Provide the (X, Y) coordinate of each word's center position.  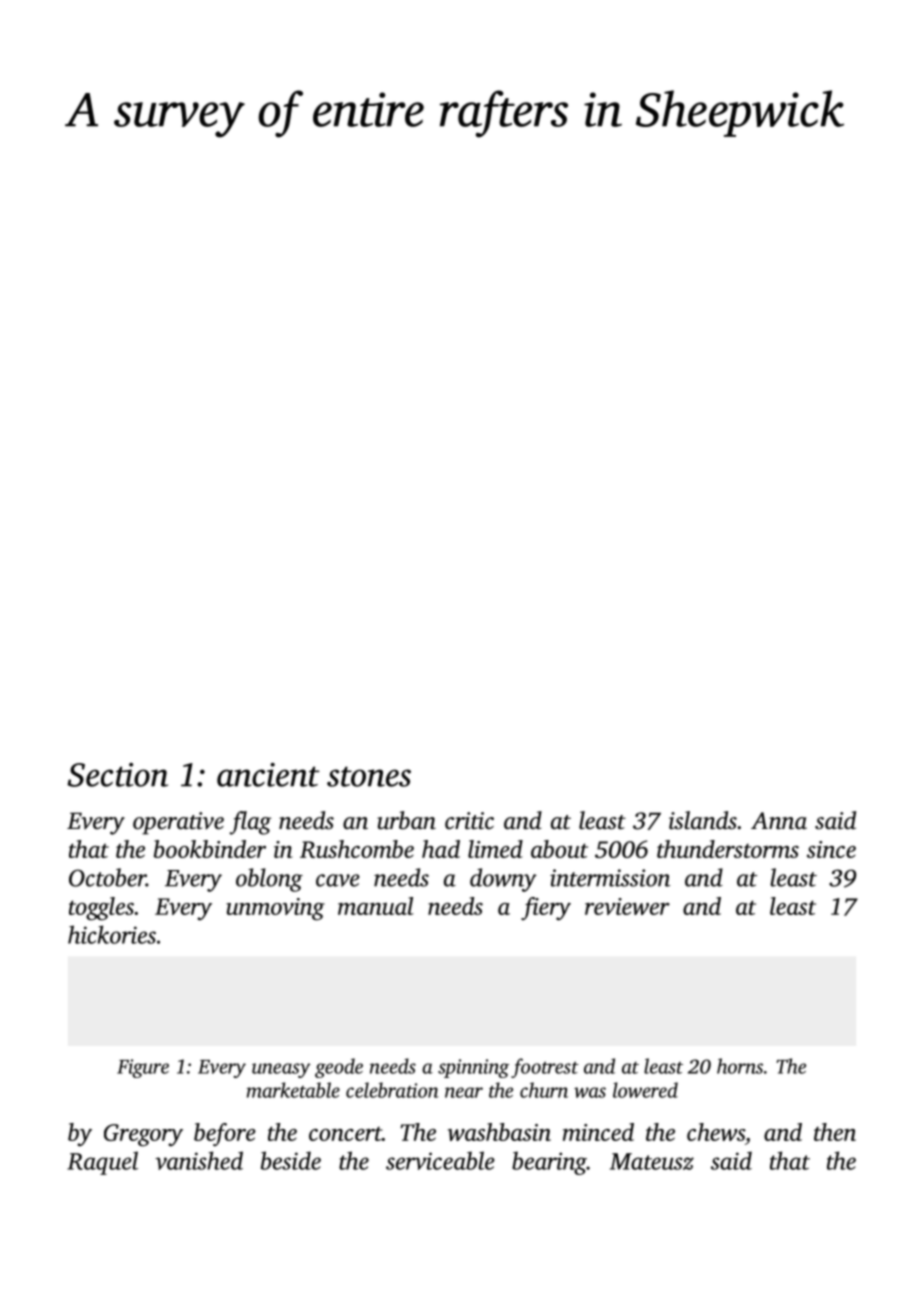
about (559, 849)
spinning (473, 1068)
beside (291, 1160)
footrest (545, 1068)
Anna (779, 821)
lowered (645, 1090)
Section (117, 775)
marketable (293, 1090)
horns (740, 1066)
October (107, 877)
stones (369, 776)
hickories (112, 934)
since (831, 849)
